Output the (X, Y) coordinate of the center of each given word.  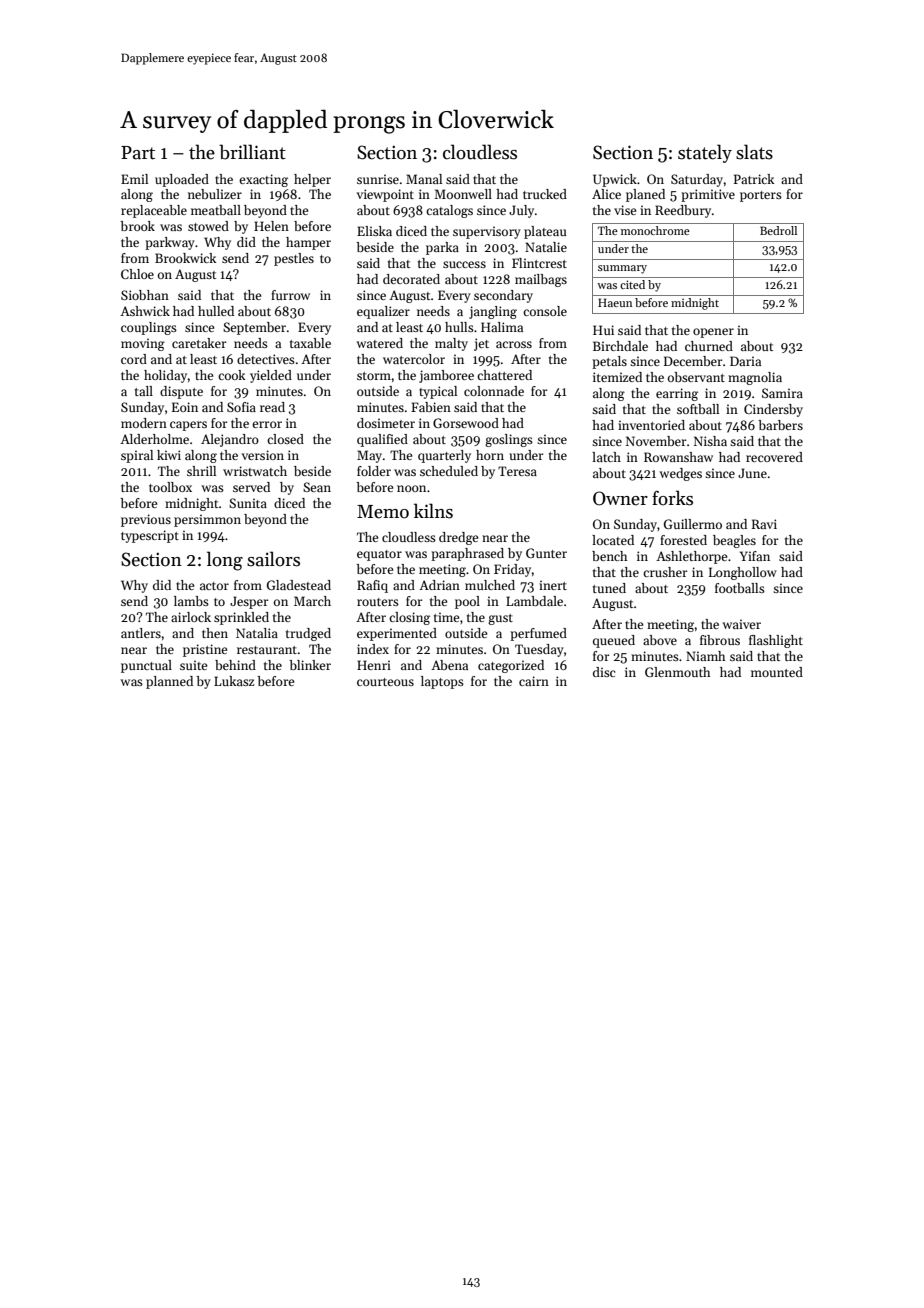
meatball (216, 210)
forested (683, 540)
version (263, 455)
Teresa (517, 471)
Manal (424, 179)
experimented (397, 634)
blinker (310, 665)
